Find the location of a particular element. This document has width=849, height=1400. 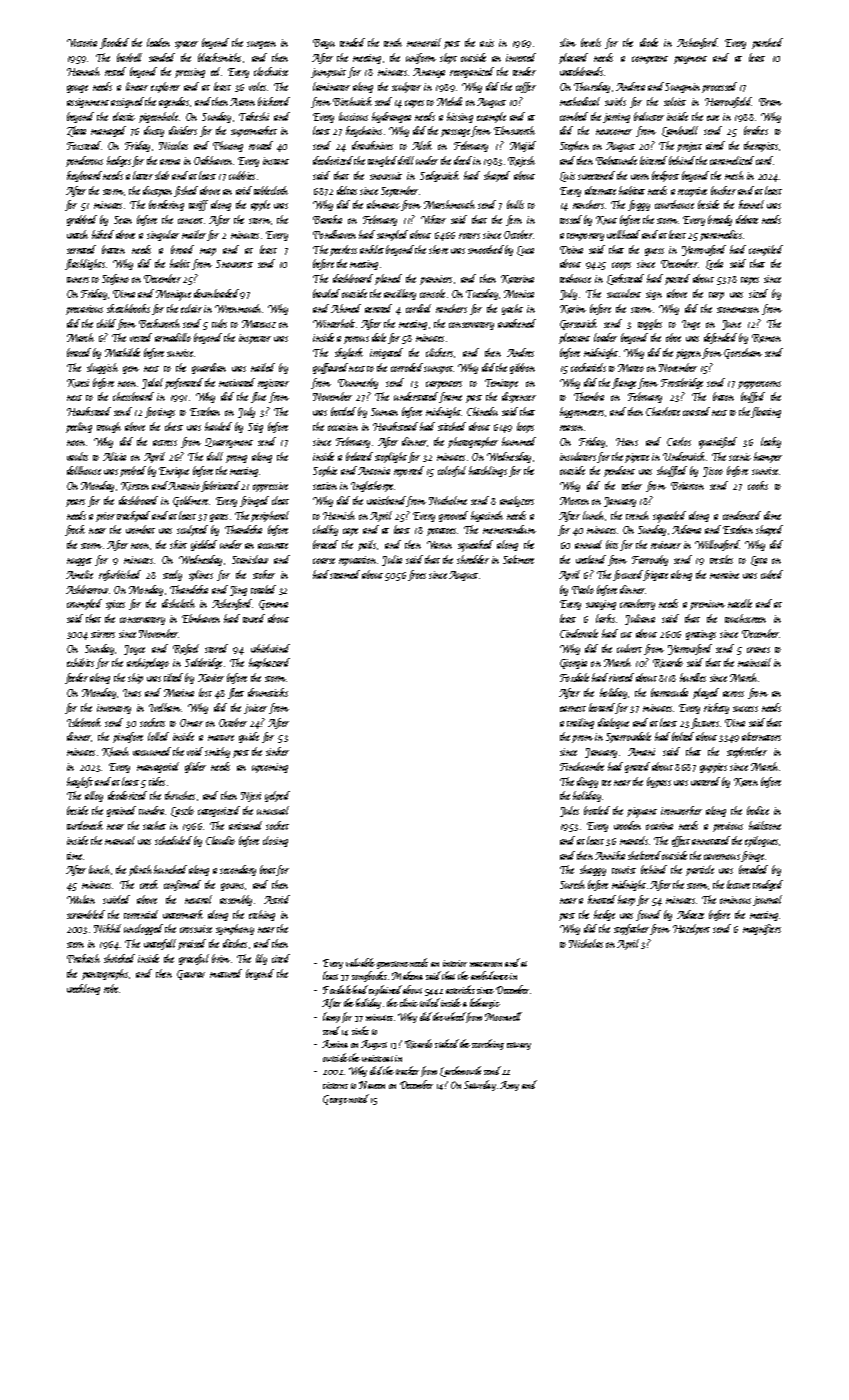

tuners is located at coordinates (78, 280).
